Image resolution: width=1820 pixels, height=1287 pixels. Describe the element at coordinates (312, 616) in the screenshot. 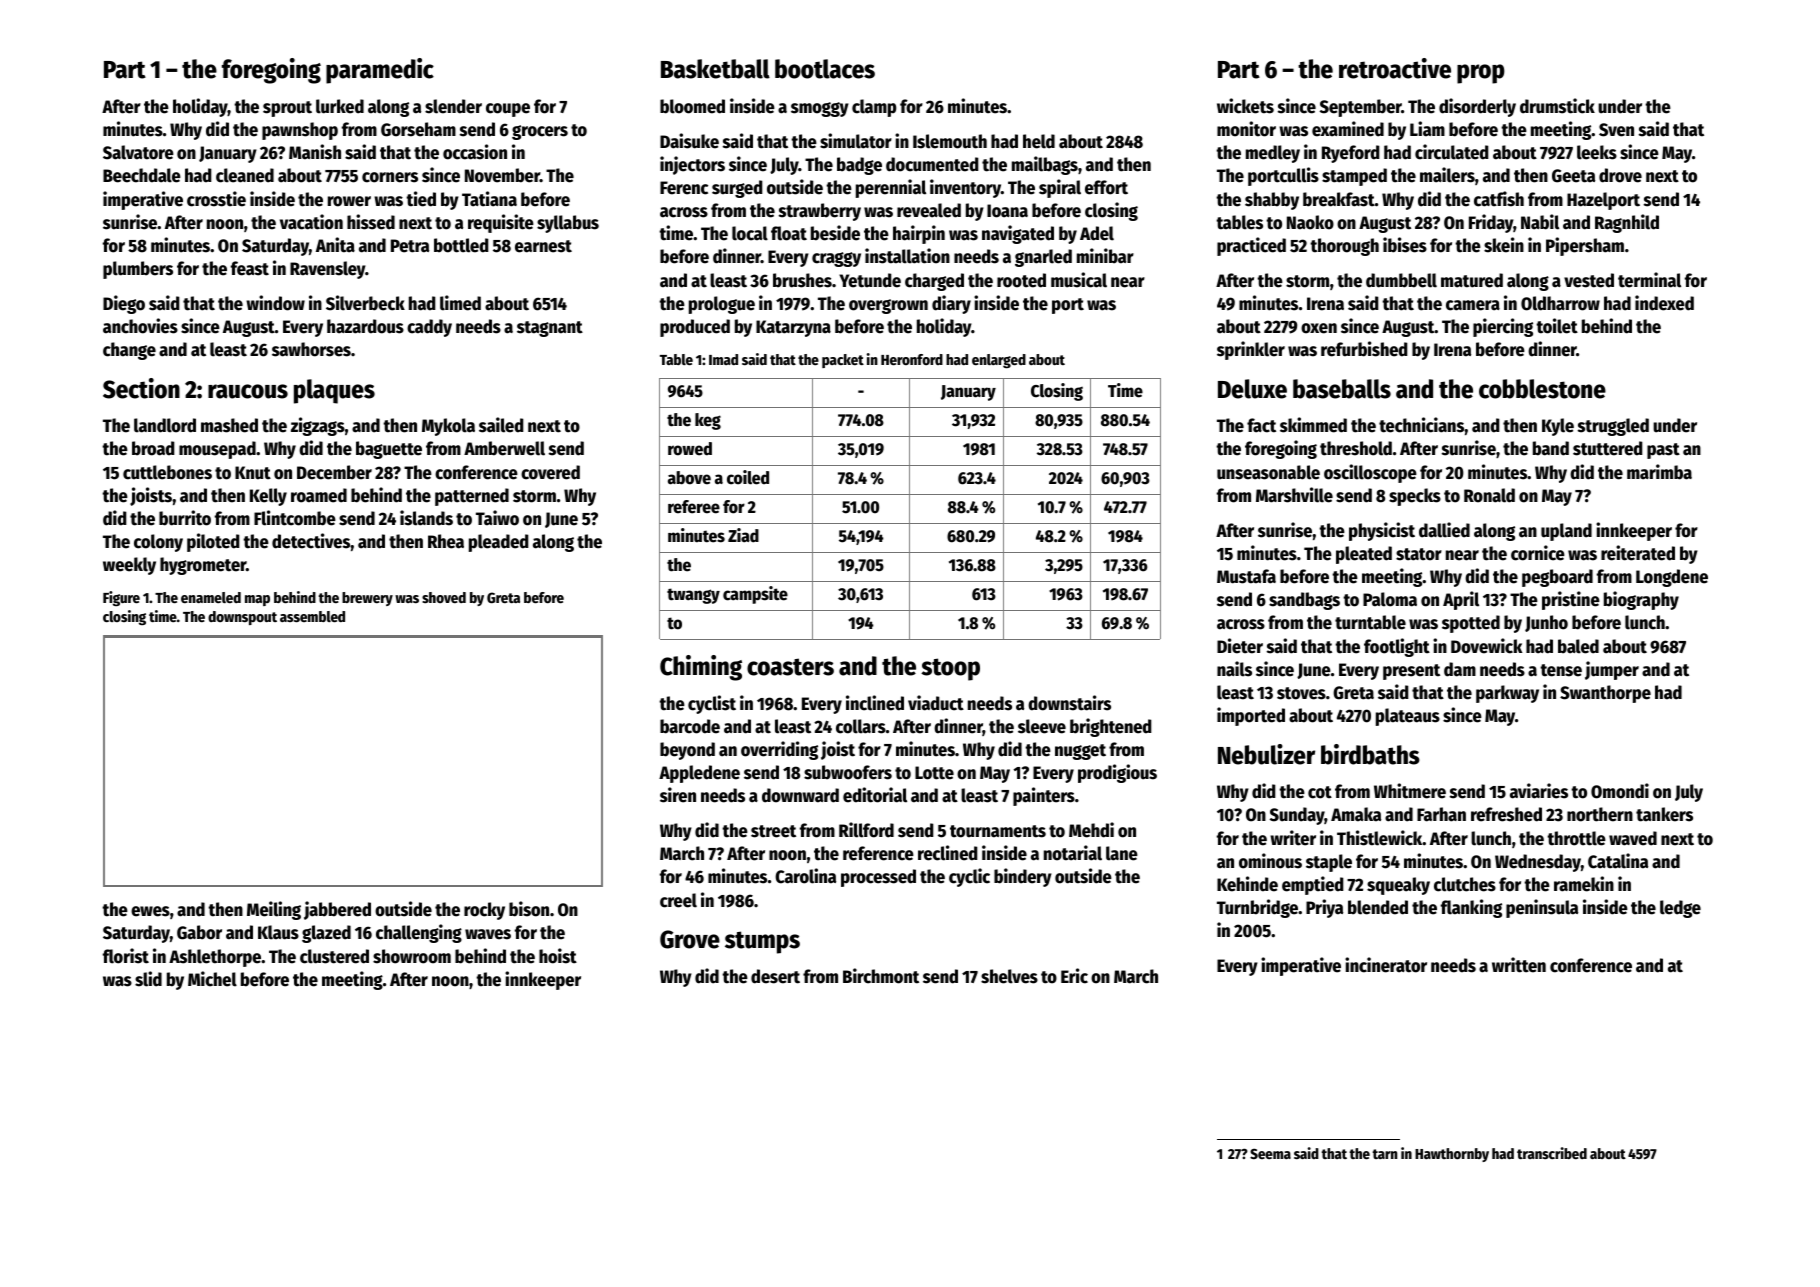

I see `assembled` at that location.
